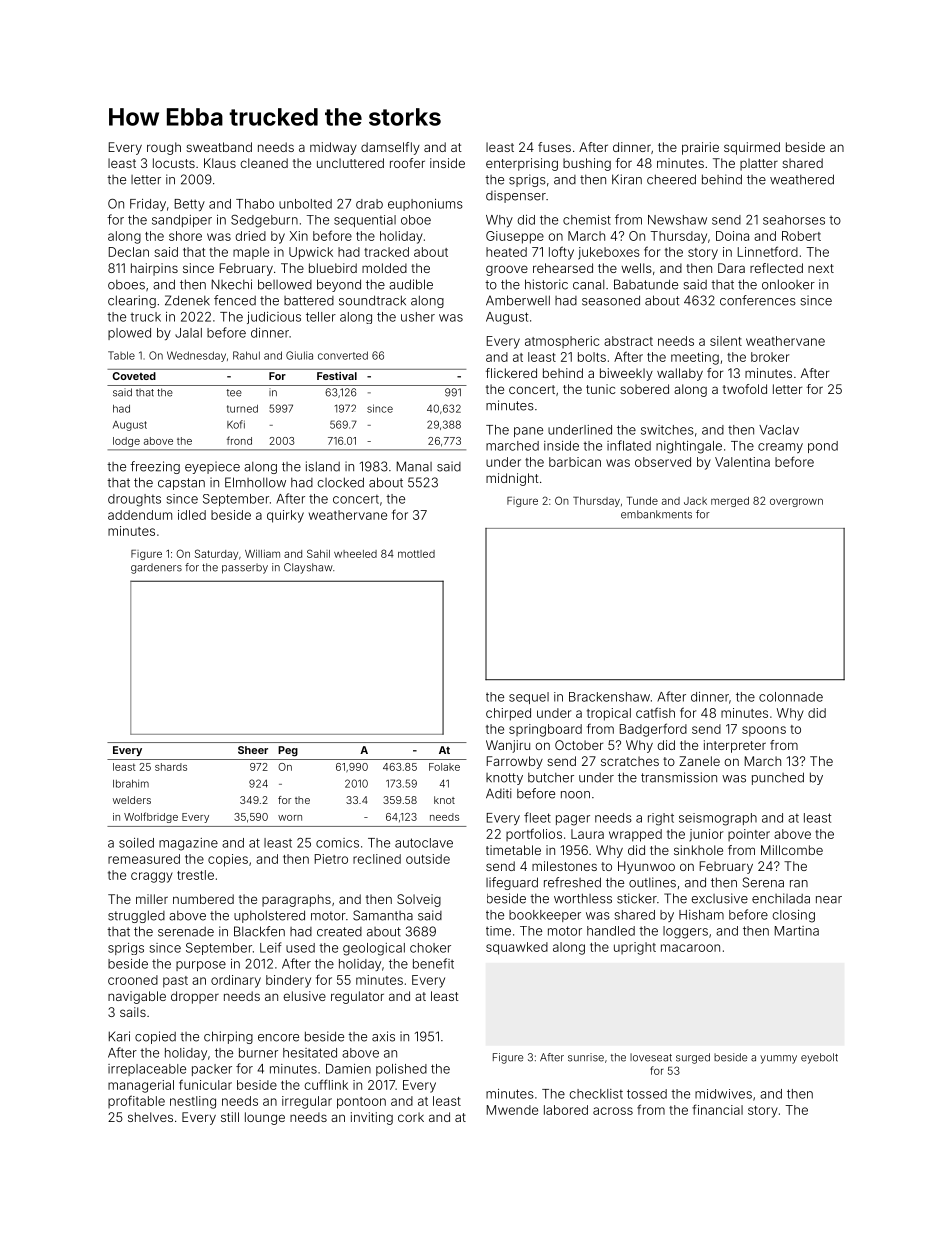  I want to click on shards, so click(171, 767).
